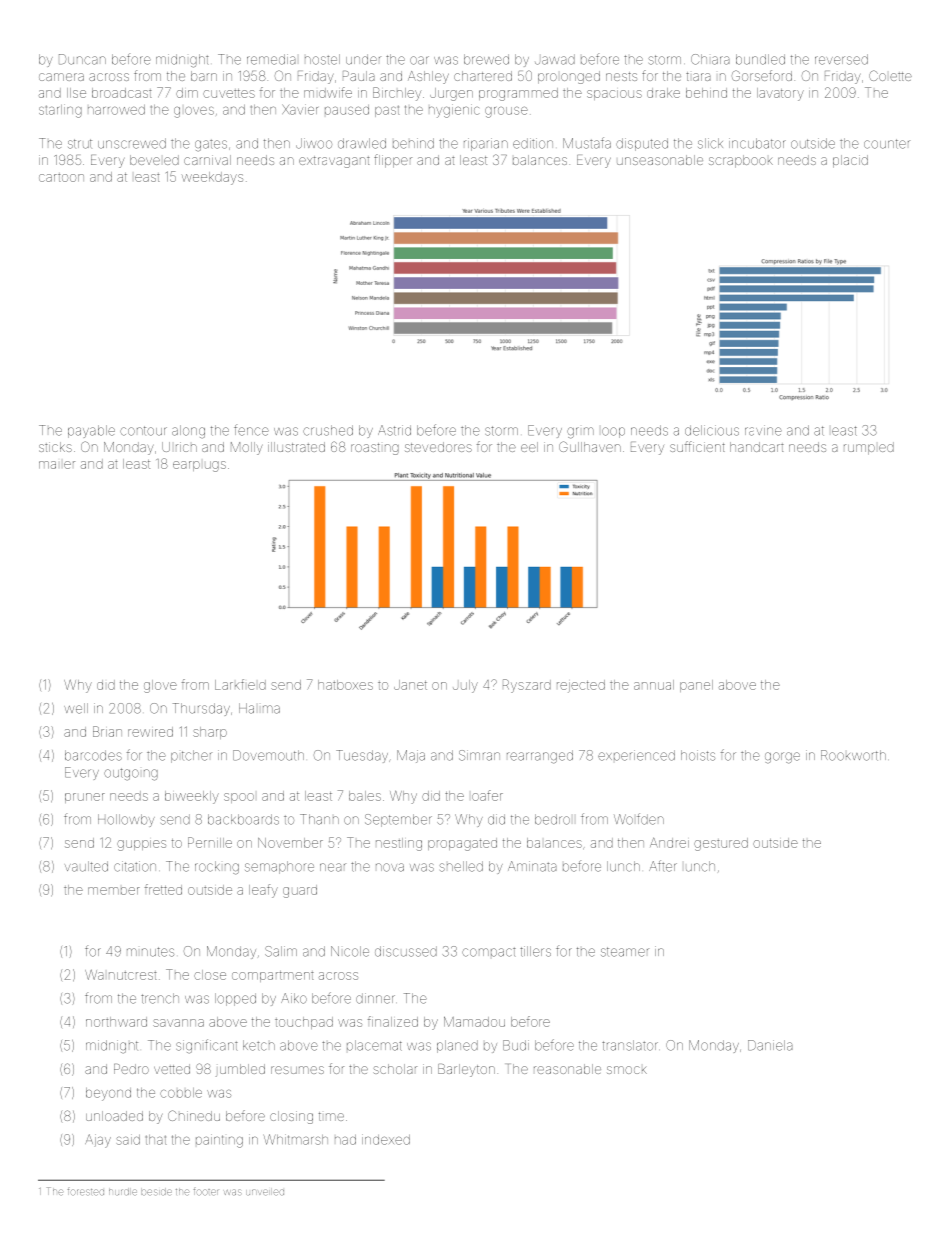 This document has width=952, height=1233. What do you see at coordinates (487, 795) in the document?
I see `loafer` at bounding box center [487, 795].
